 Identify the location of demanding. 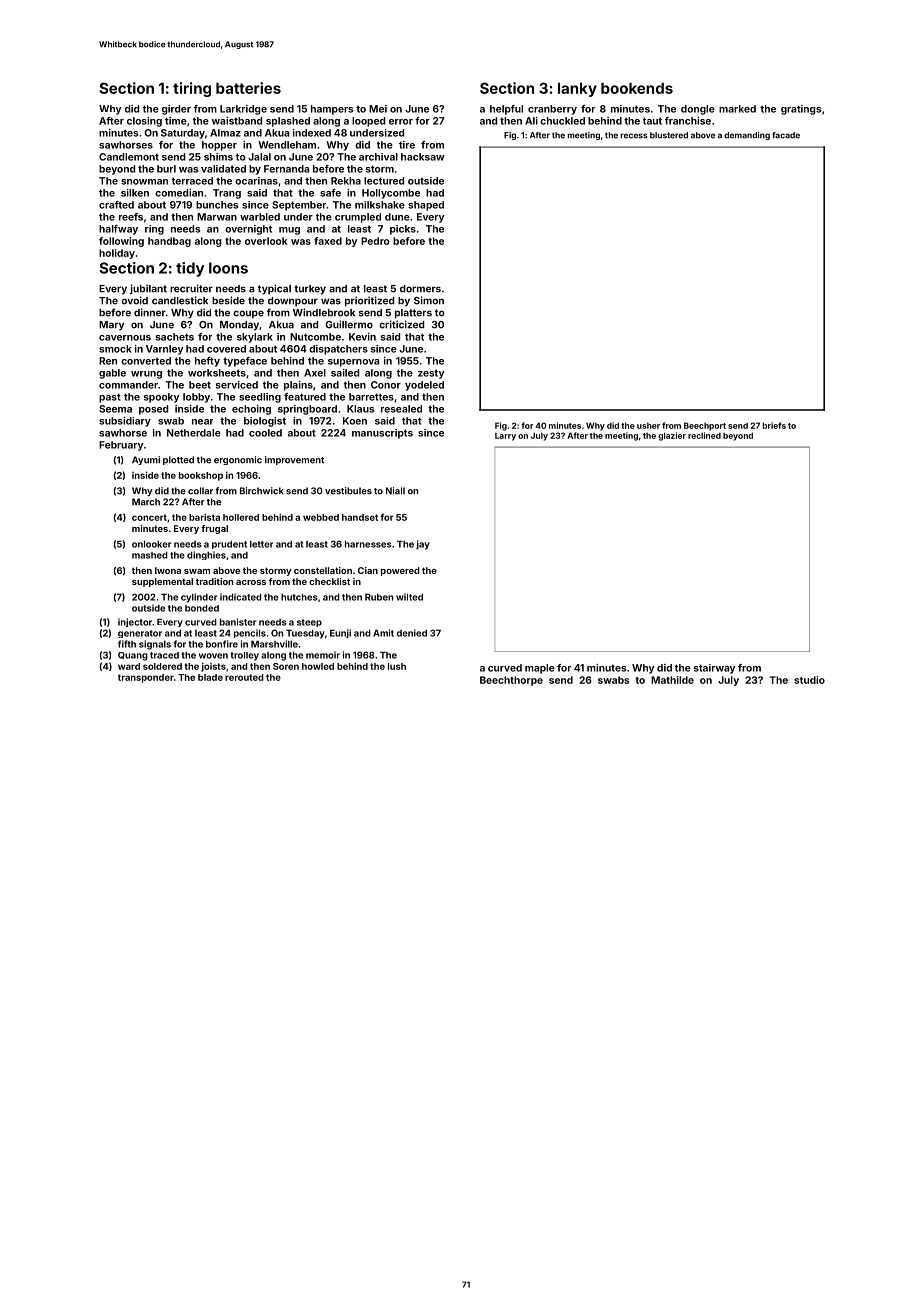
(747, 136).
